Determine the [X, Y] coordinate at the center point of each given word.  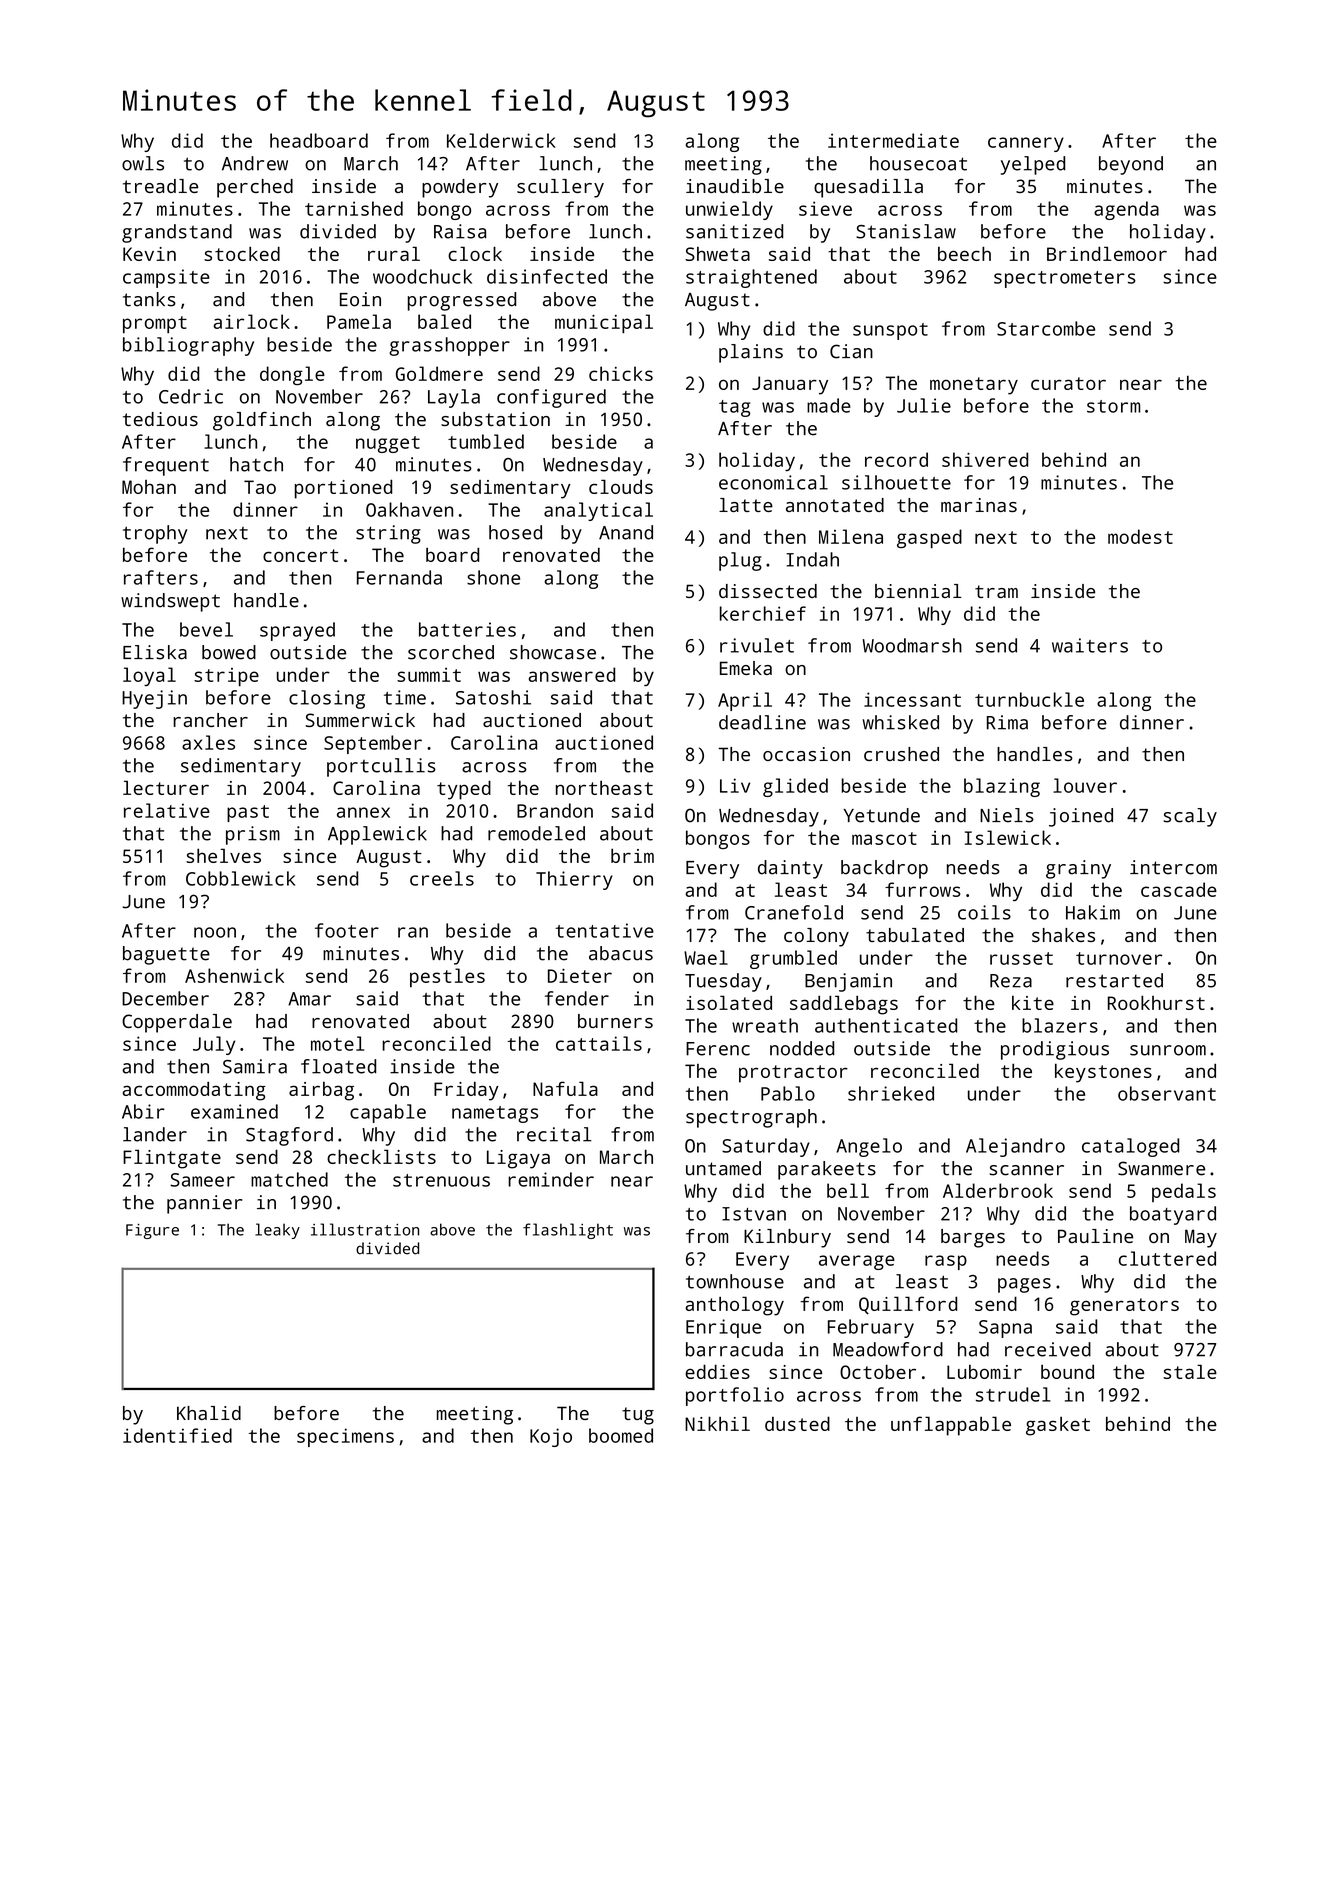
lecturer [166, 787]
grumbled [793, 959]
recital [554, 1134]
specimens [345, 1437]
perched [255, 188]
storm [1113, 406]
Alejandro [1015, 1147]
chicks [621, 373]
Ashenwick [234, 975]
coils [984, 912]
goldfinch [262, 421]
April [745, 701]
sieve [825, 208]
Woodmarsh [912, 645]
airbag [321, 1091]
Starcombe [1046, 328]
